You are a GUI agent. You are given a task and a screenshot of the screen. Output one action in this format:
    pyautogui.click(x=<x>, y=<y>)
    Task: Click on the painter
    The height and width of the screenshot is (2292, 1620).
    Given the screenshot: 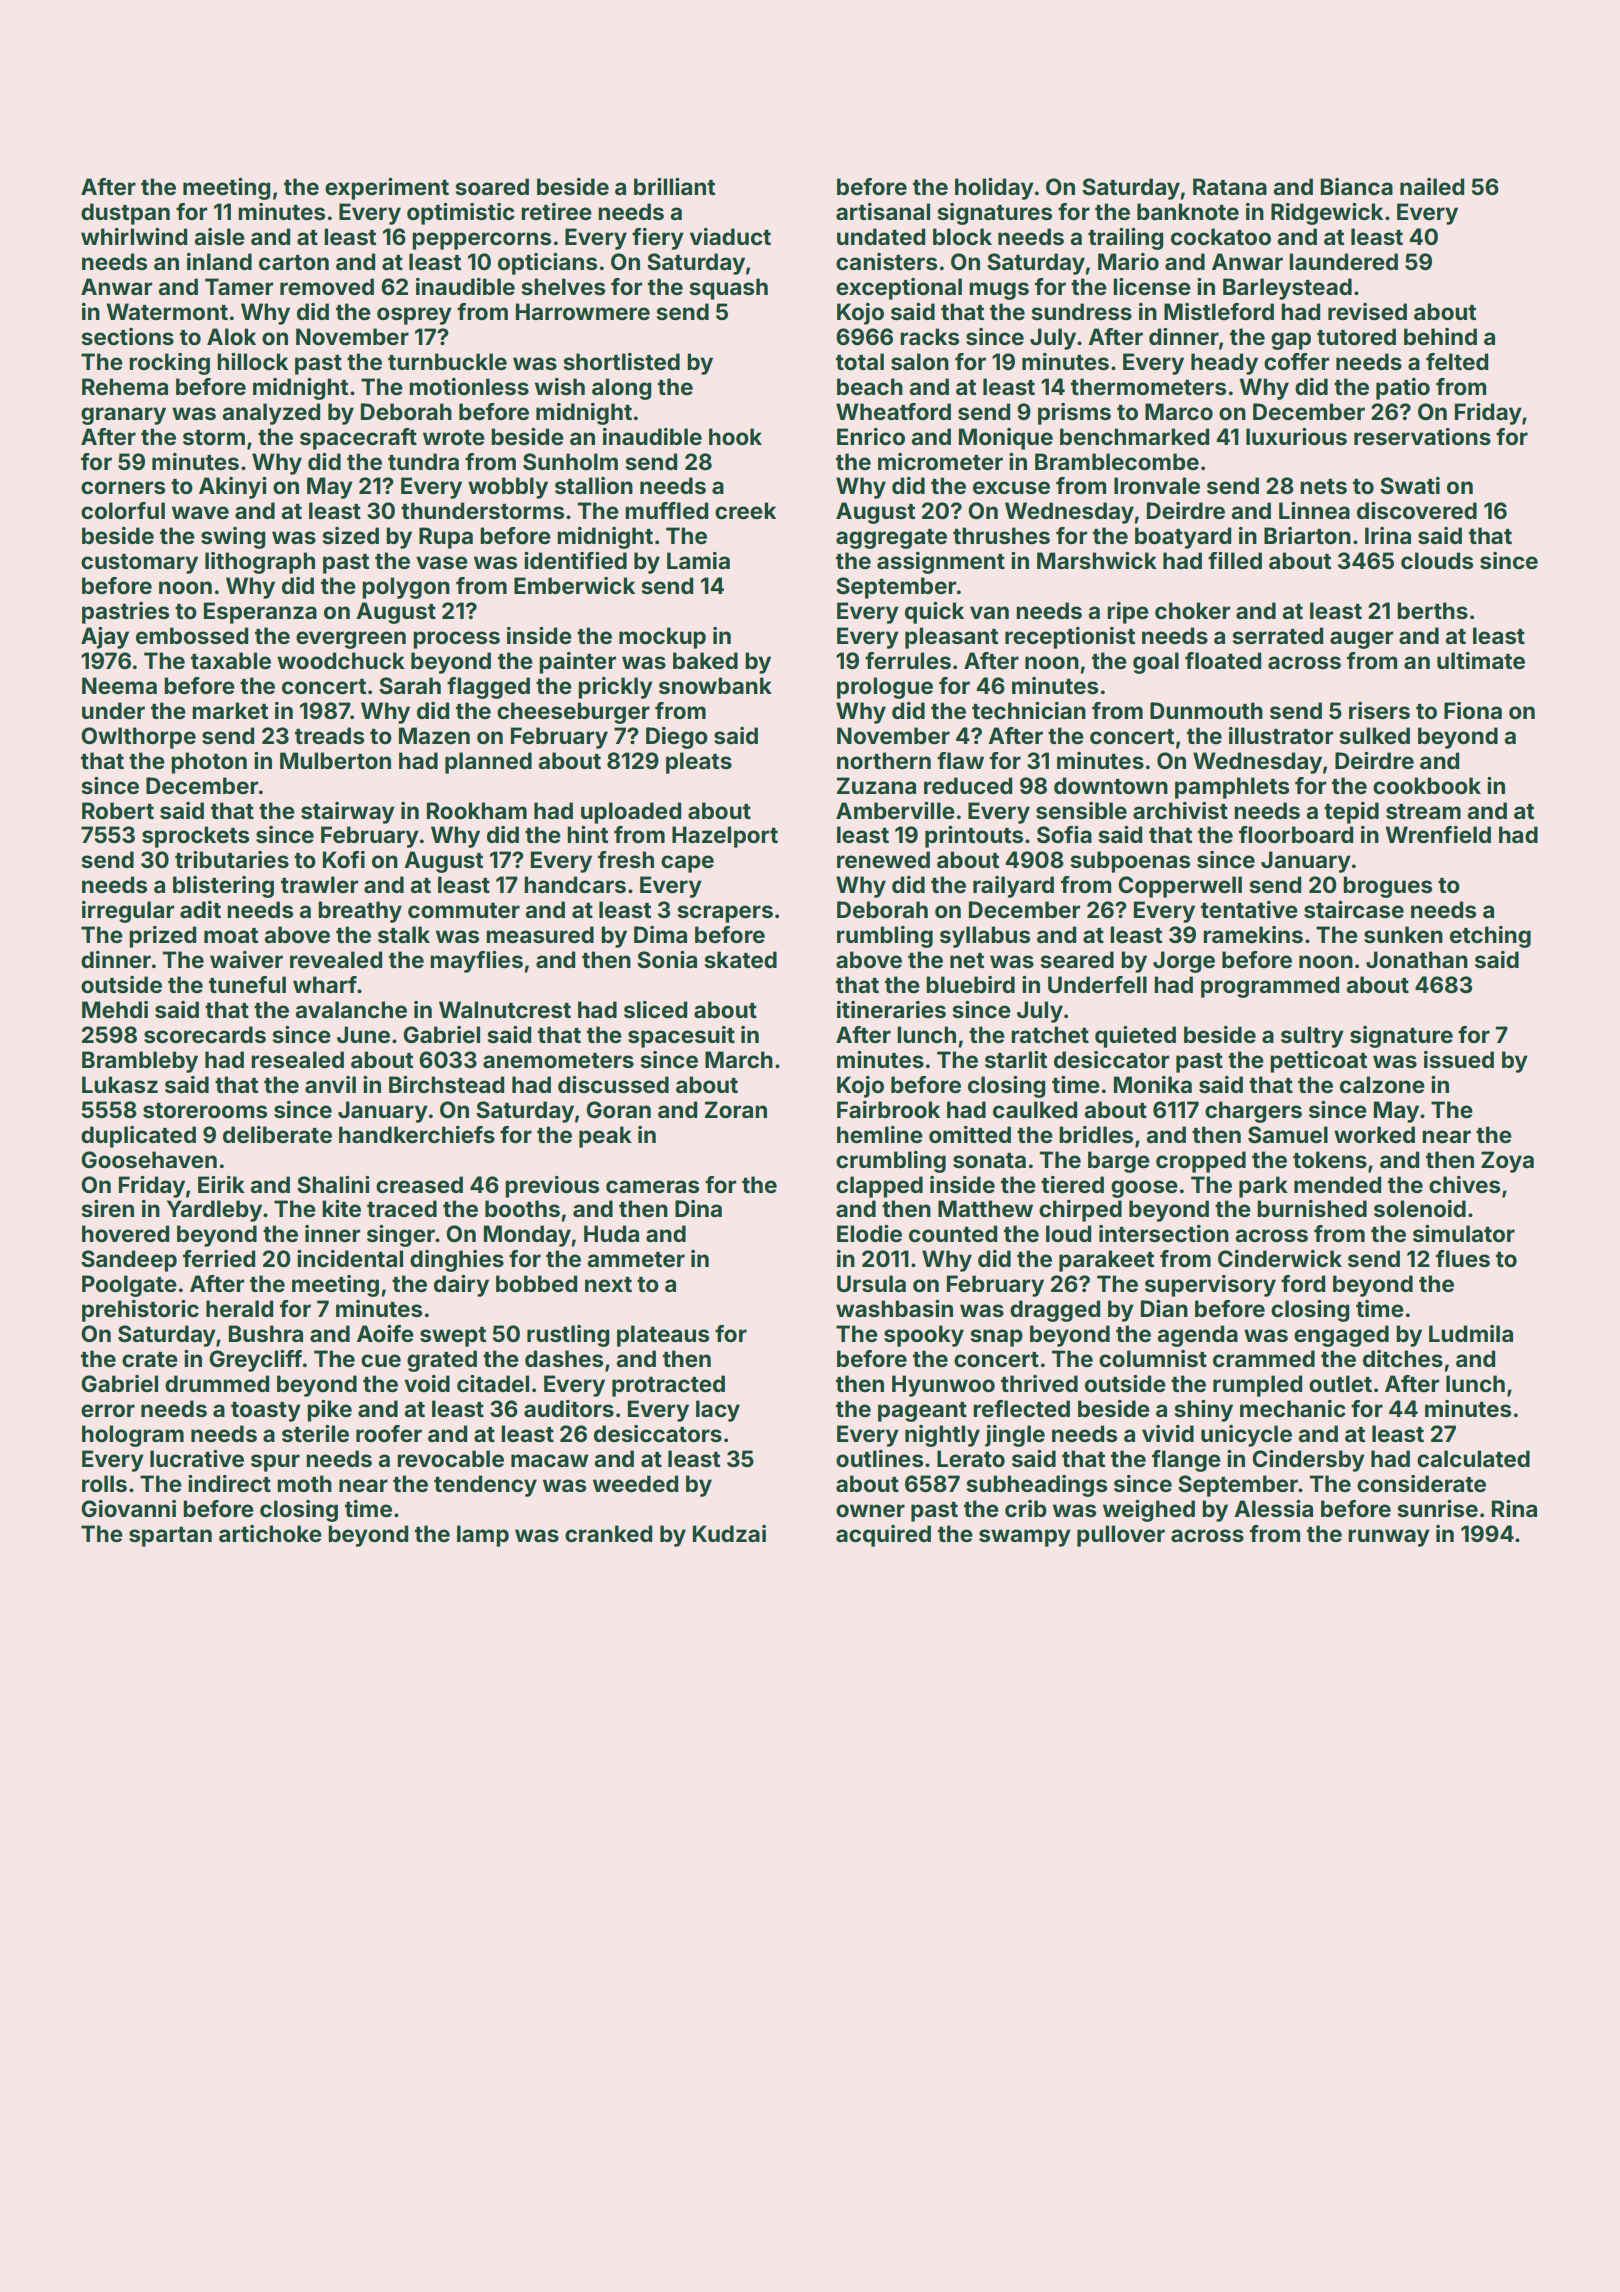 What is the action you would take?
    pyautogui.click(x=577, y=663)
